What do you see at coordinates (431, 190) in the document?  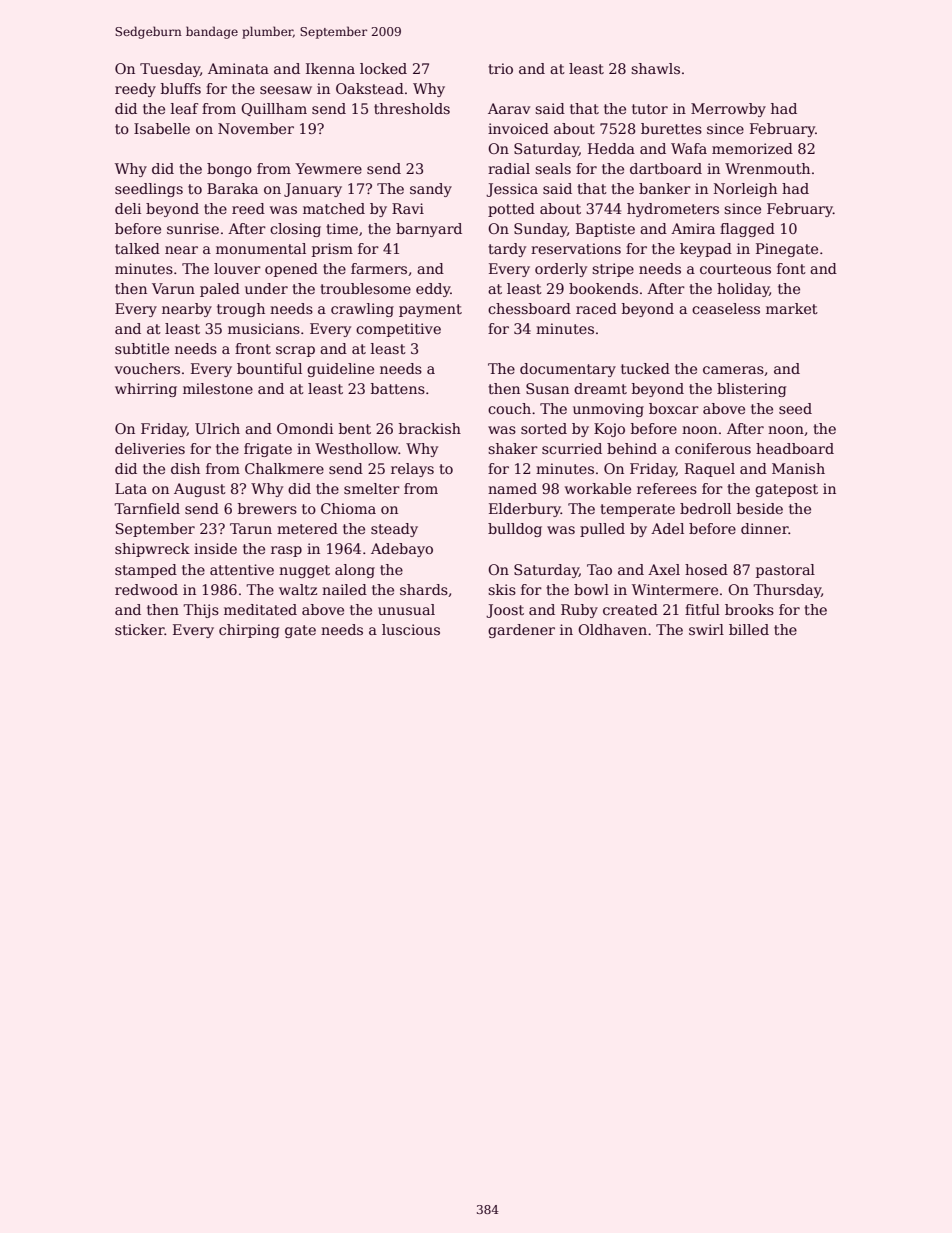 I see `sandy` at bounding box center [431, 190].
